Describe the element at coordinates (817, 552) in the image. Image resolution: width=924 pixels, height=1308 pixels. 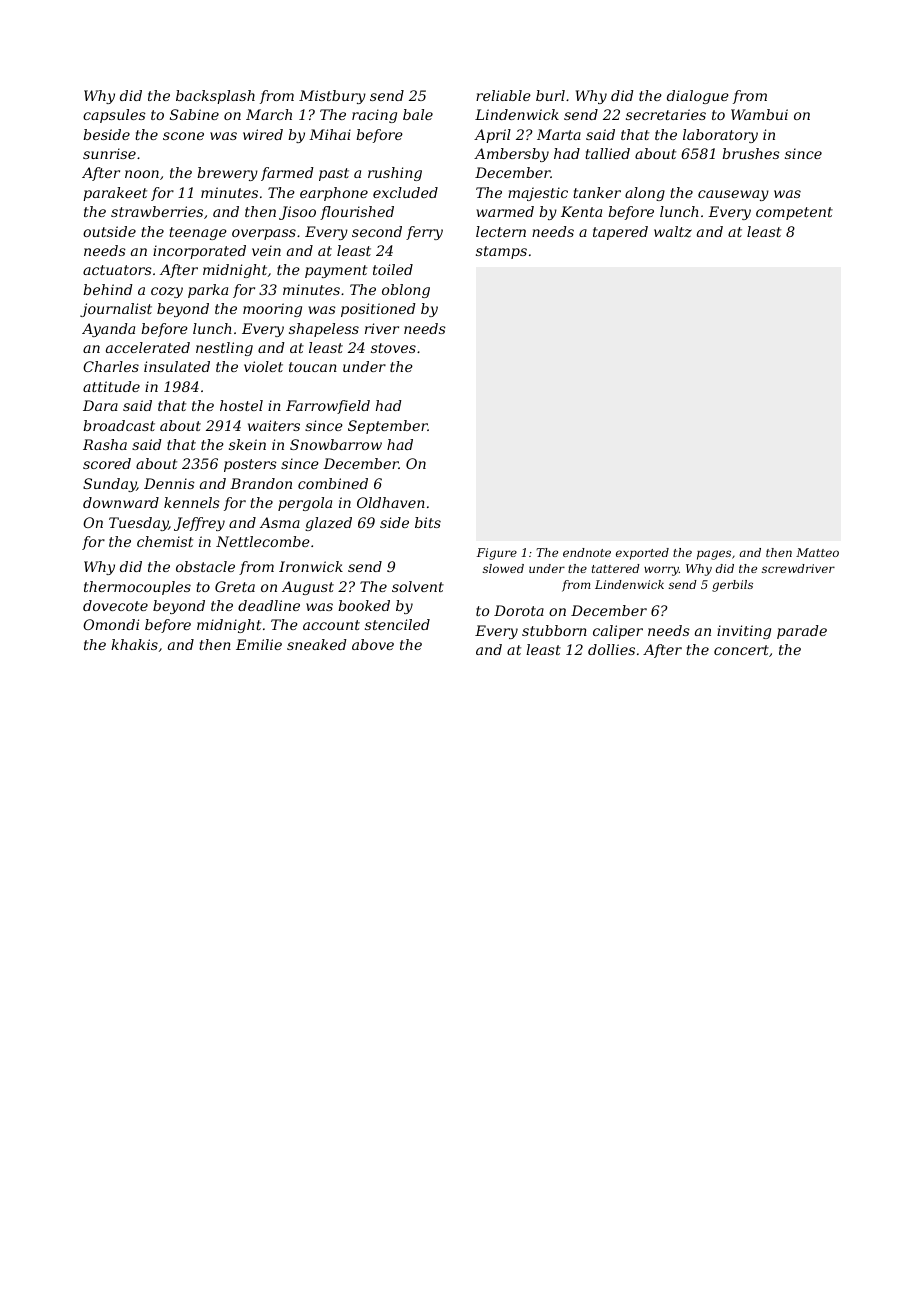
I see `Matteo` at that location.
